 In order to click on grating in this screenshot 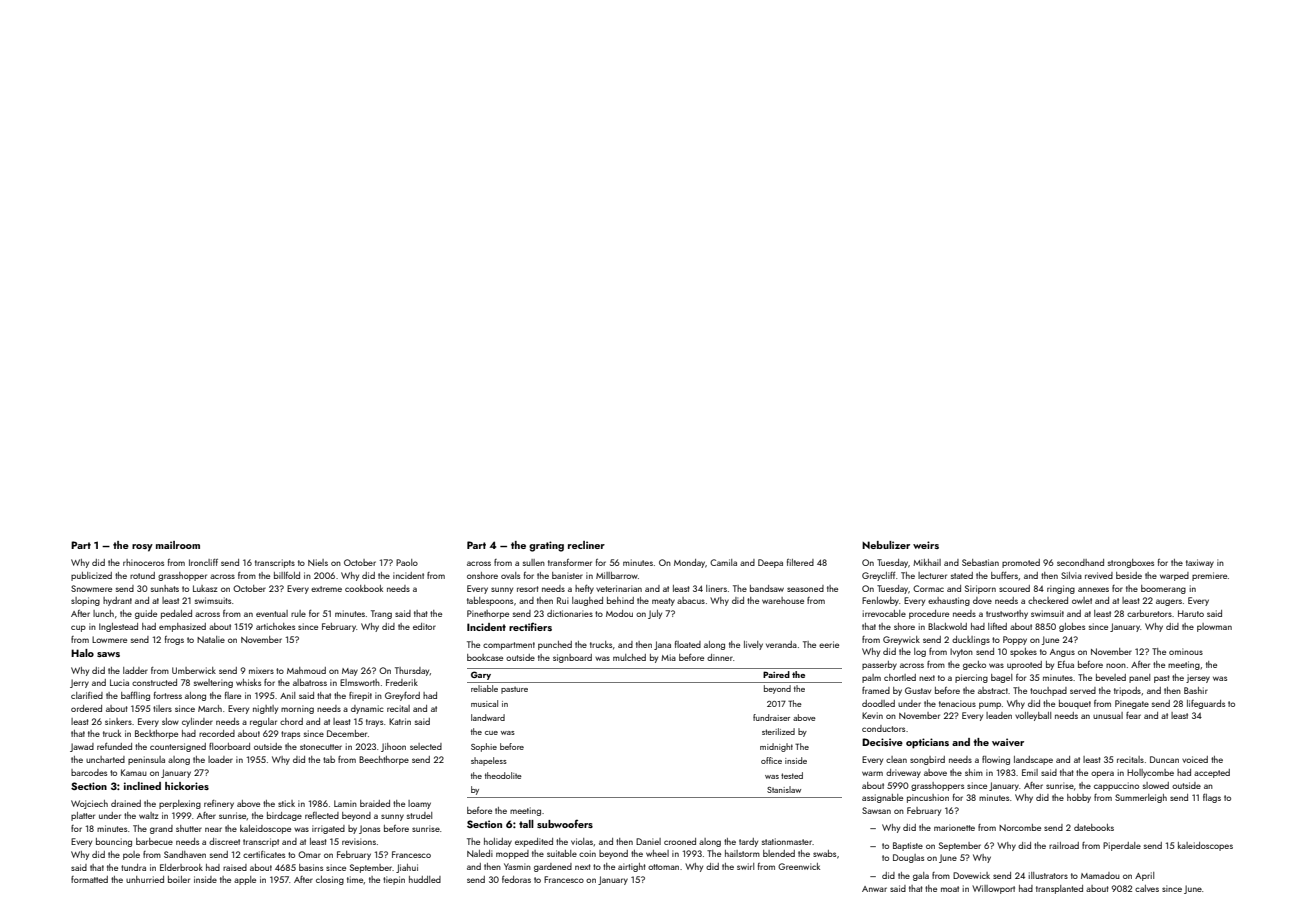, I will do `click(546, 546)`.
